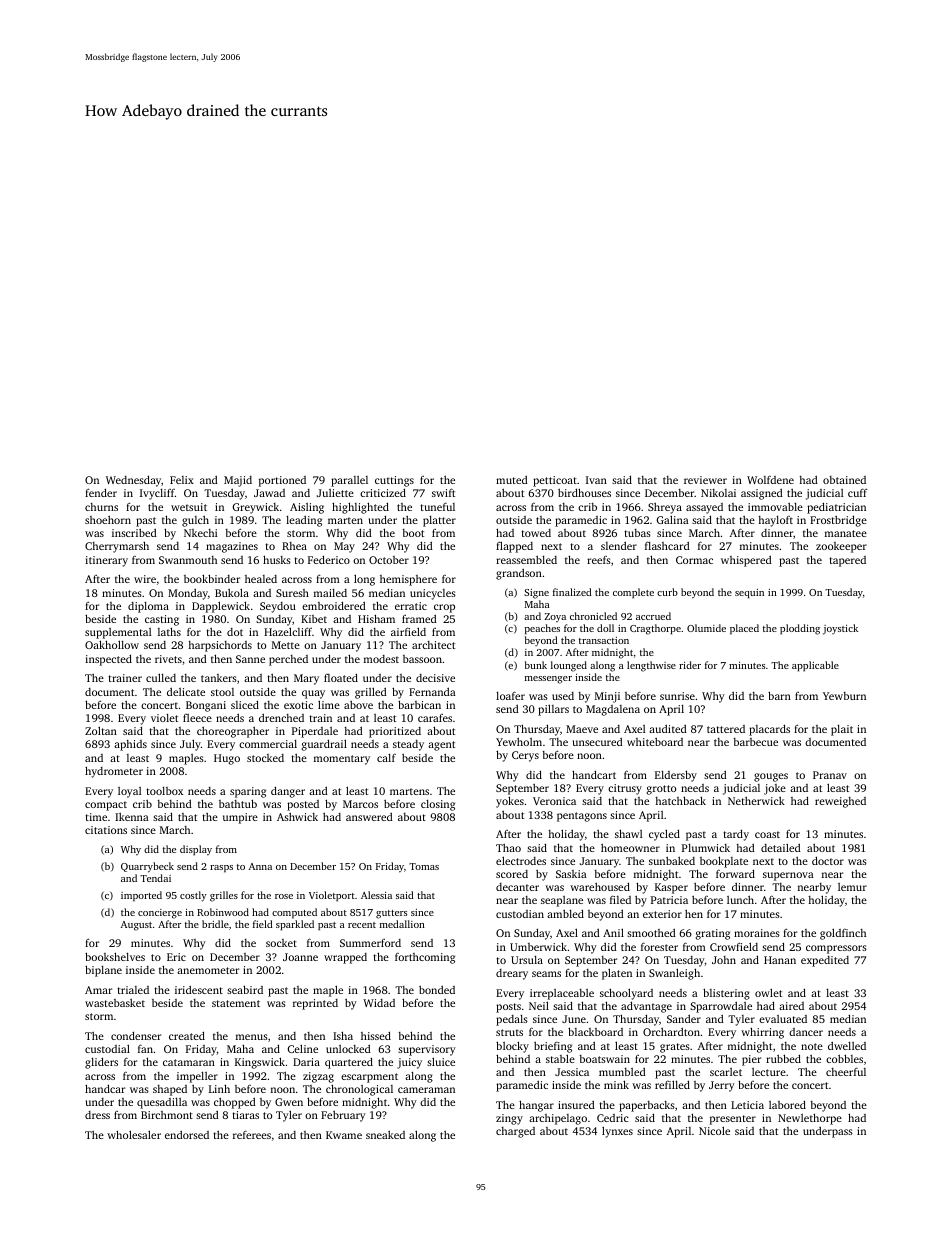 Image resolution: width=952 pixels, height=1233 pixels. Describe the element at coordinates (572, 1072) in the page. I see `Jessica` at that location.
